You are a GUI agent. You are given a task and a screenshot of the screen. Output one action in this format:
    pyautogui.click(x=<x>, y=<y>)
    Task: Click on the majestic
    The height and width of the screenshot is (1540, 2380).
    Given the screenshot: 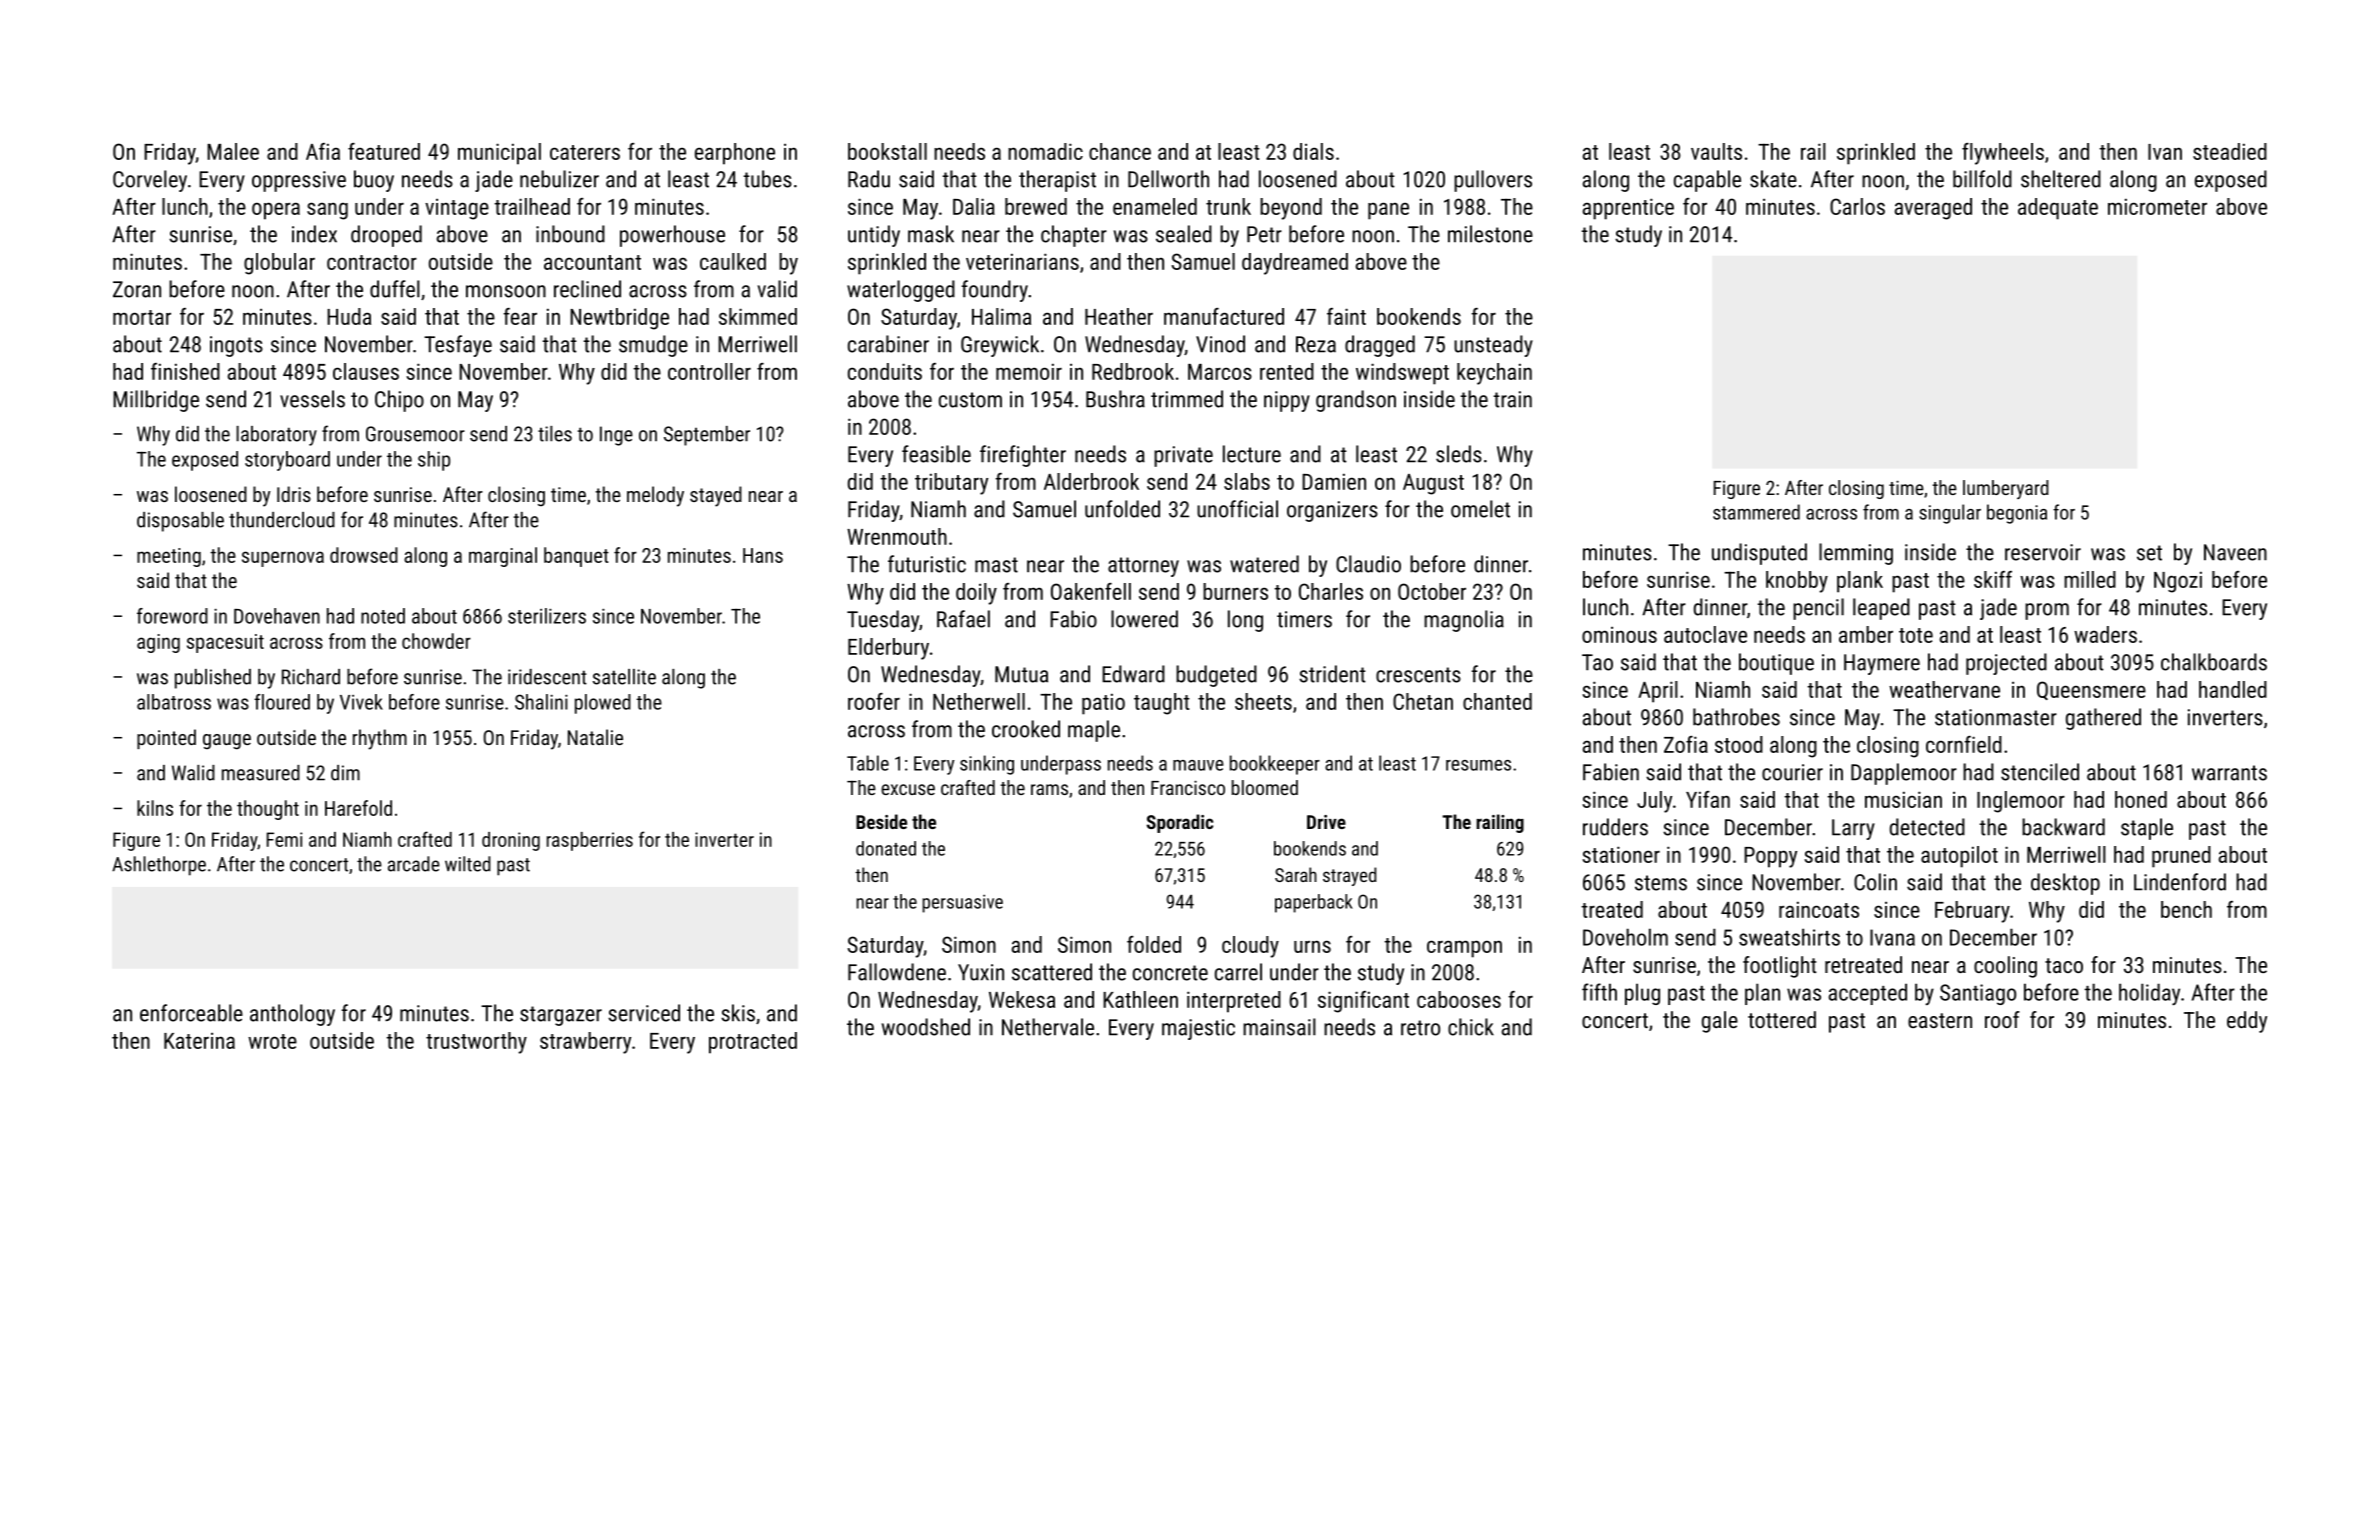 What is the action you would take?
    pyautogui.click(x=1198, y=1029)
